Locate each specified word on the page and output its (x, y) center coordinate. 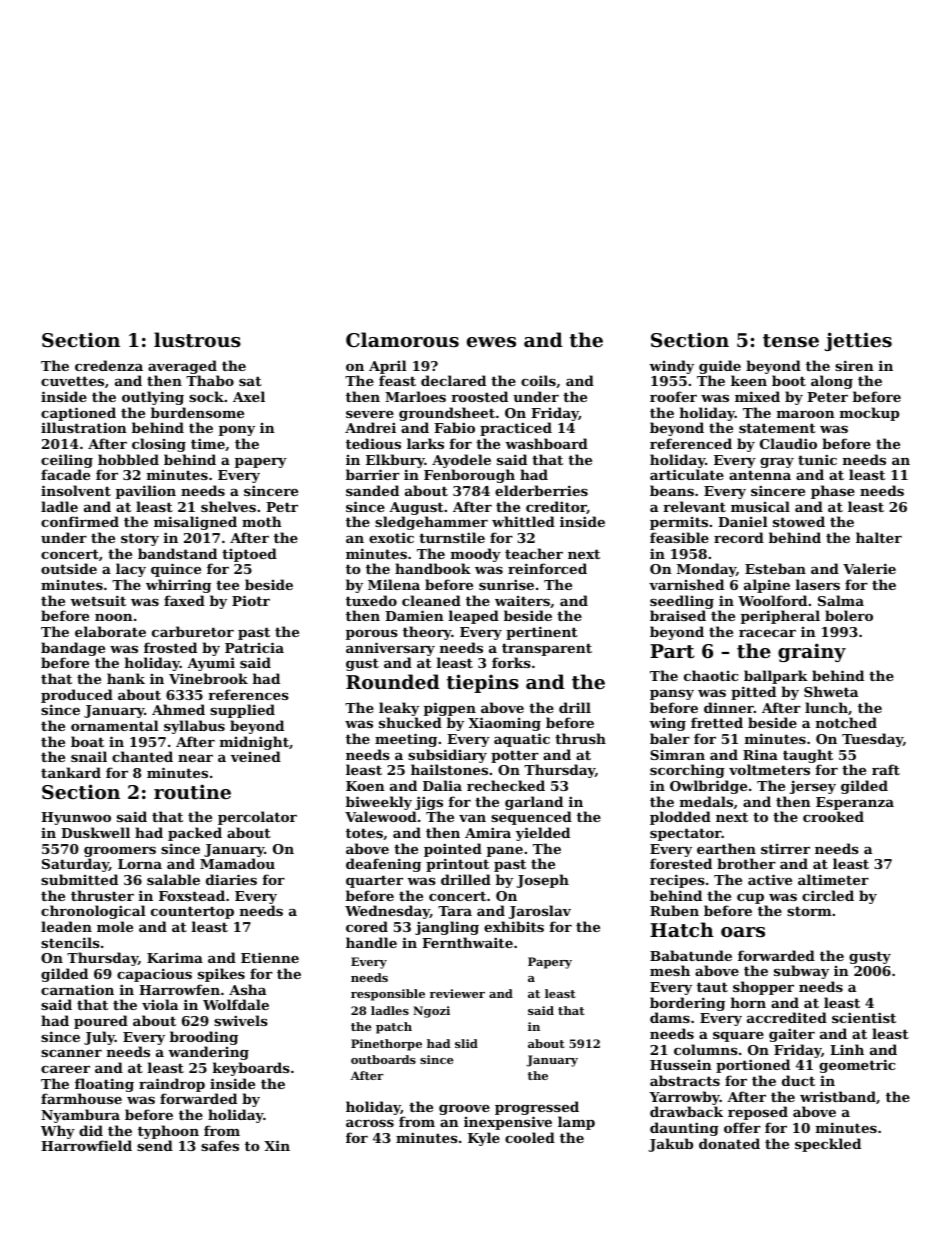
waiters (522, 601)
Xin (277, 1145)
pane (505, 852)
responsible (388, 995)
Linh (847, 1049)
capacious (154, 975)
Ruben (674, 910)
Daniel (743, 521)
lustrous (197, 340)
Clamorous (402, 339)
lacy (131, 570)
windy (671, 367)
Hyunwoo (76, 818)
